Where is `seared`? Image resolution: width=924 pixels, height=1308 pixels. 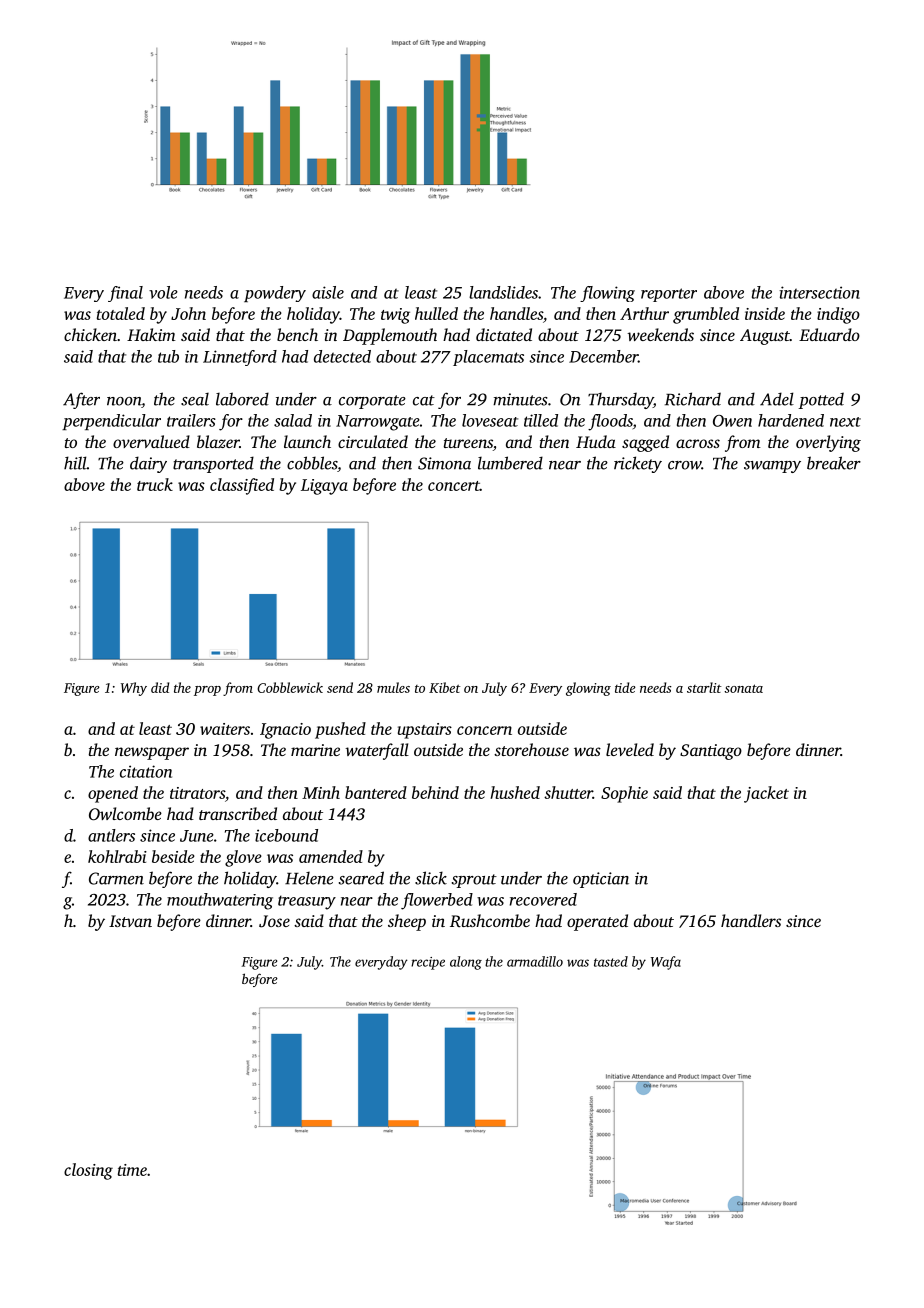
seared is located at coordinates (361, 878).
